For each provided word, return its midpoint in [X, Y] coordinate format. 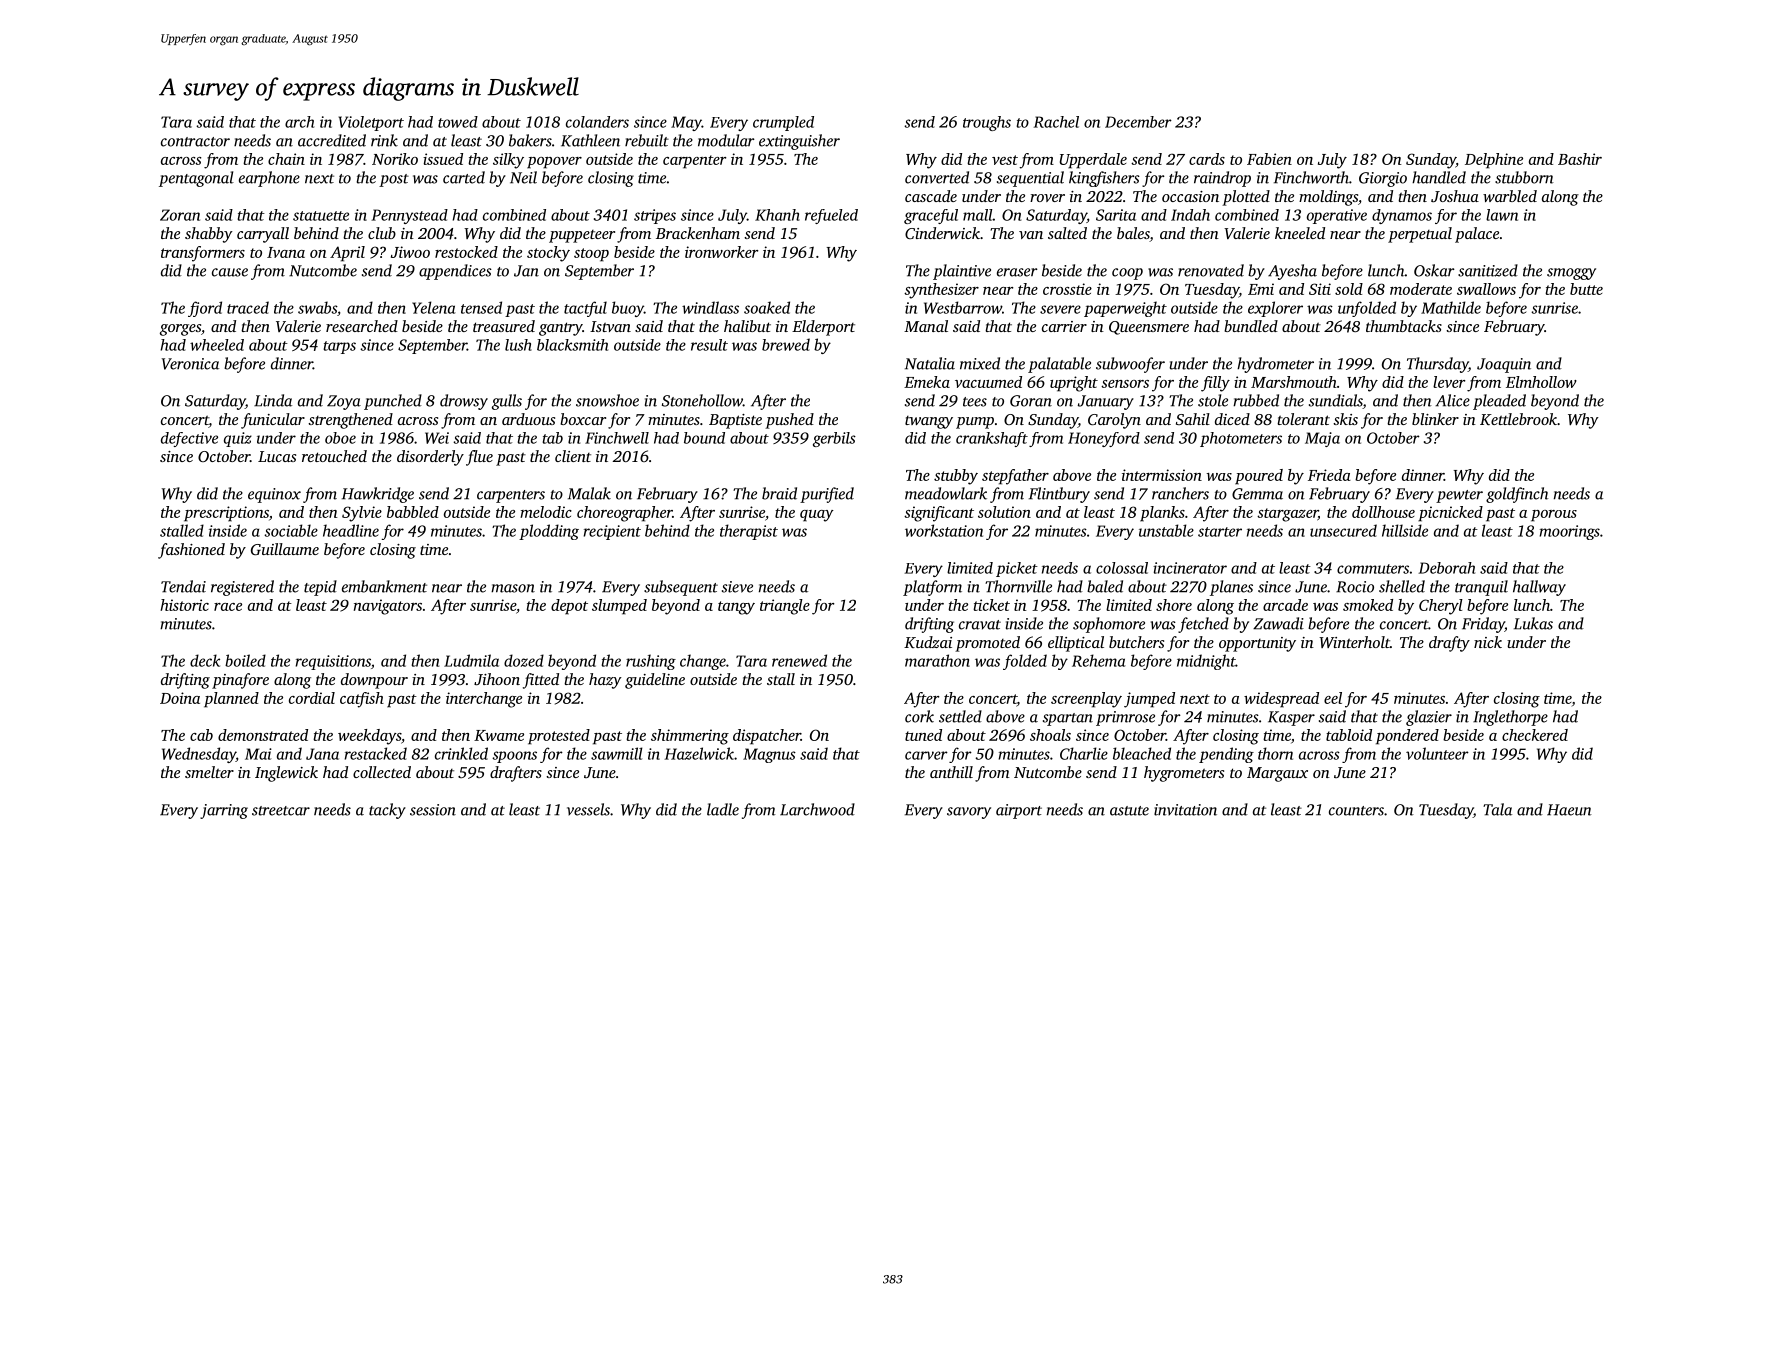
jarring [224, 811]
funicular [273, 421]
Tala [1497, 809]
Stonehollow [702, 400]
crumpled [783, 123]
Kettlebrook [1518, 419]
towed [458, 122]
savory [969, 813]
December [1138, 122]
